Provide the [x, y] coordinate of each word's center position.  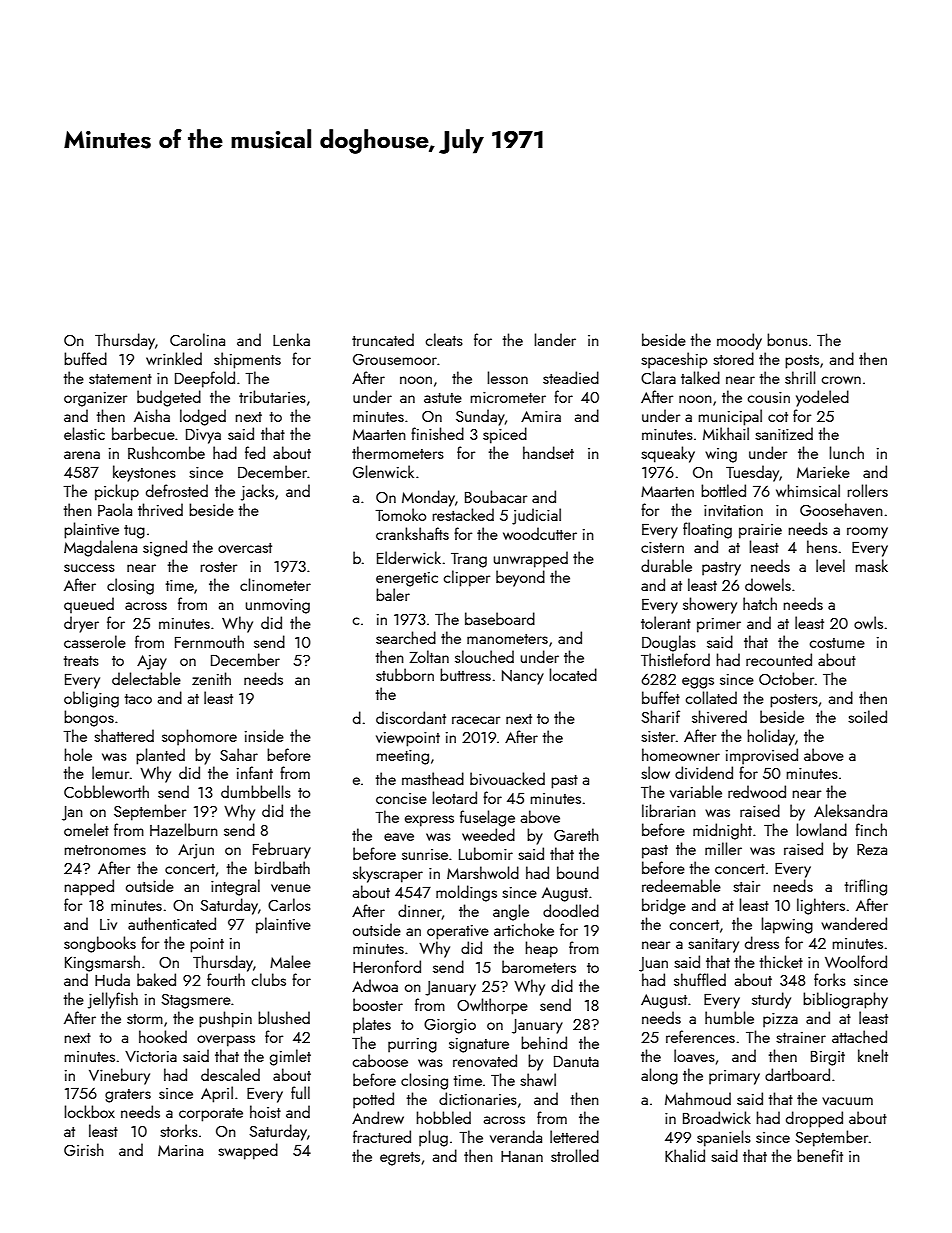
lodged [203, 417]
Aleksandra [850, 810]
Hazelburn [184, 829]
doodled [571, 910]
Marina [180, 1150]
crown [841, 380]
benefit [820, 1155]
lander [555, 339]
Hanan [522, 1156]
